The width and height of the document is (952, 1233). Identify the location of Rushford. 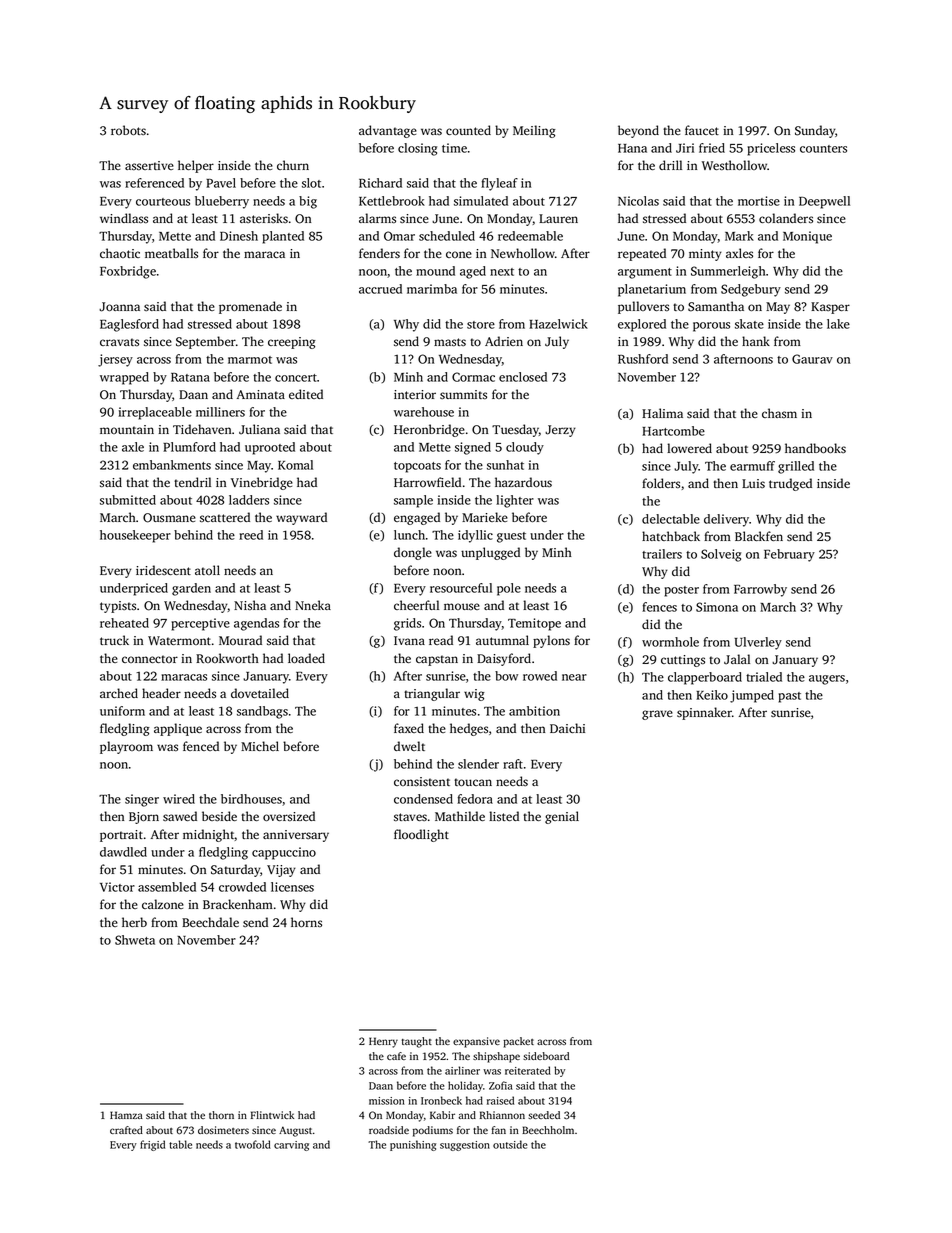
(643, 359).
